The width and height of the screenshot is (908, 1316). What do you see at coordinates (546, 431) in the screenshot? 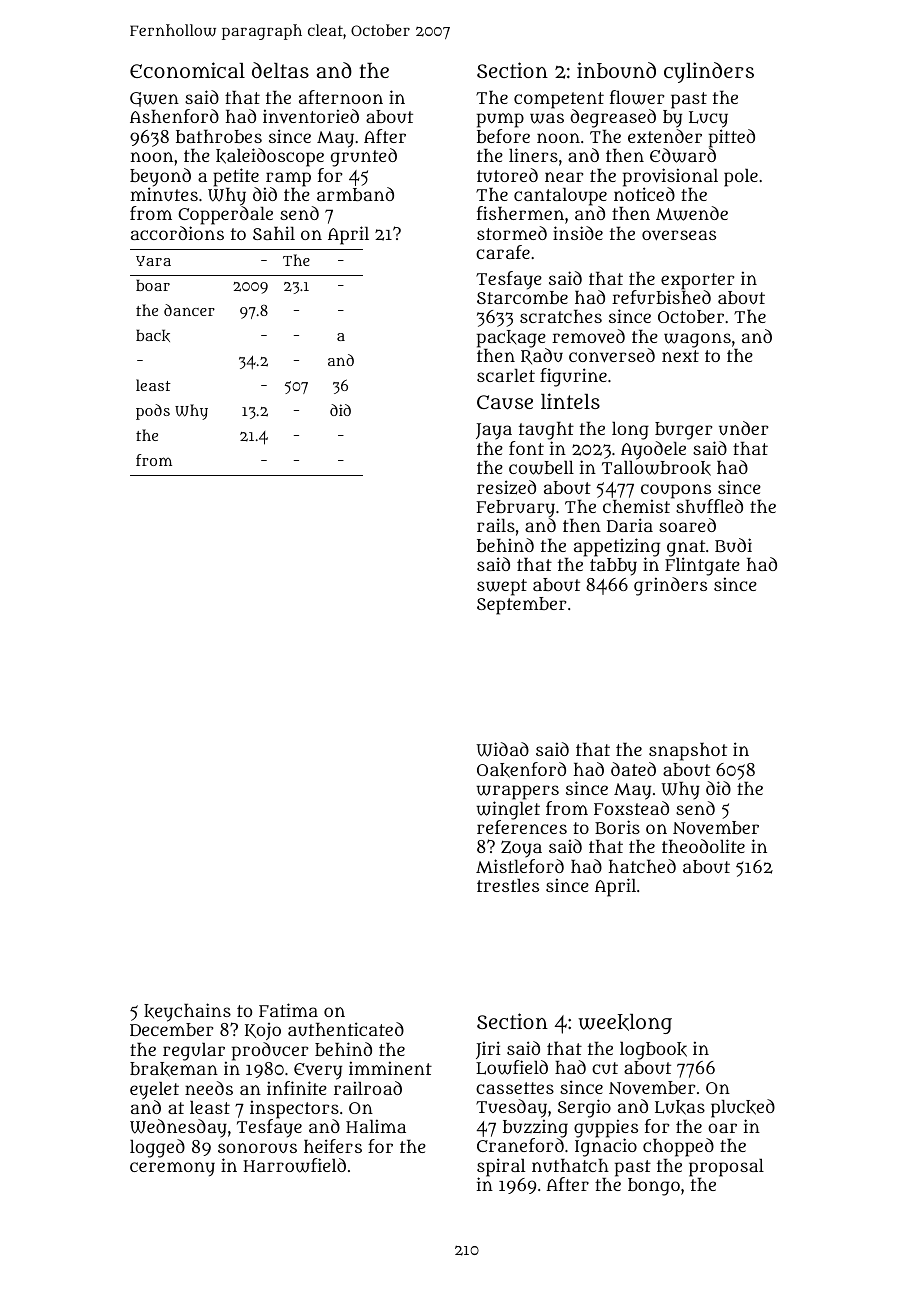
I see `taught` at bounding box center [546, 431].
